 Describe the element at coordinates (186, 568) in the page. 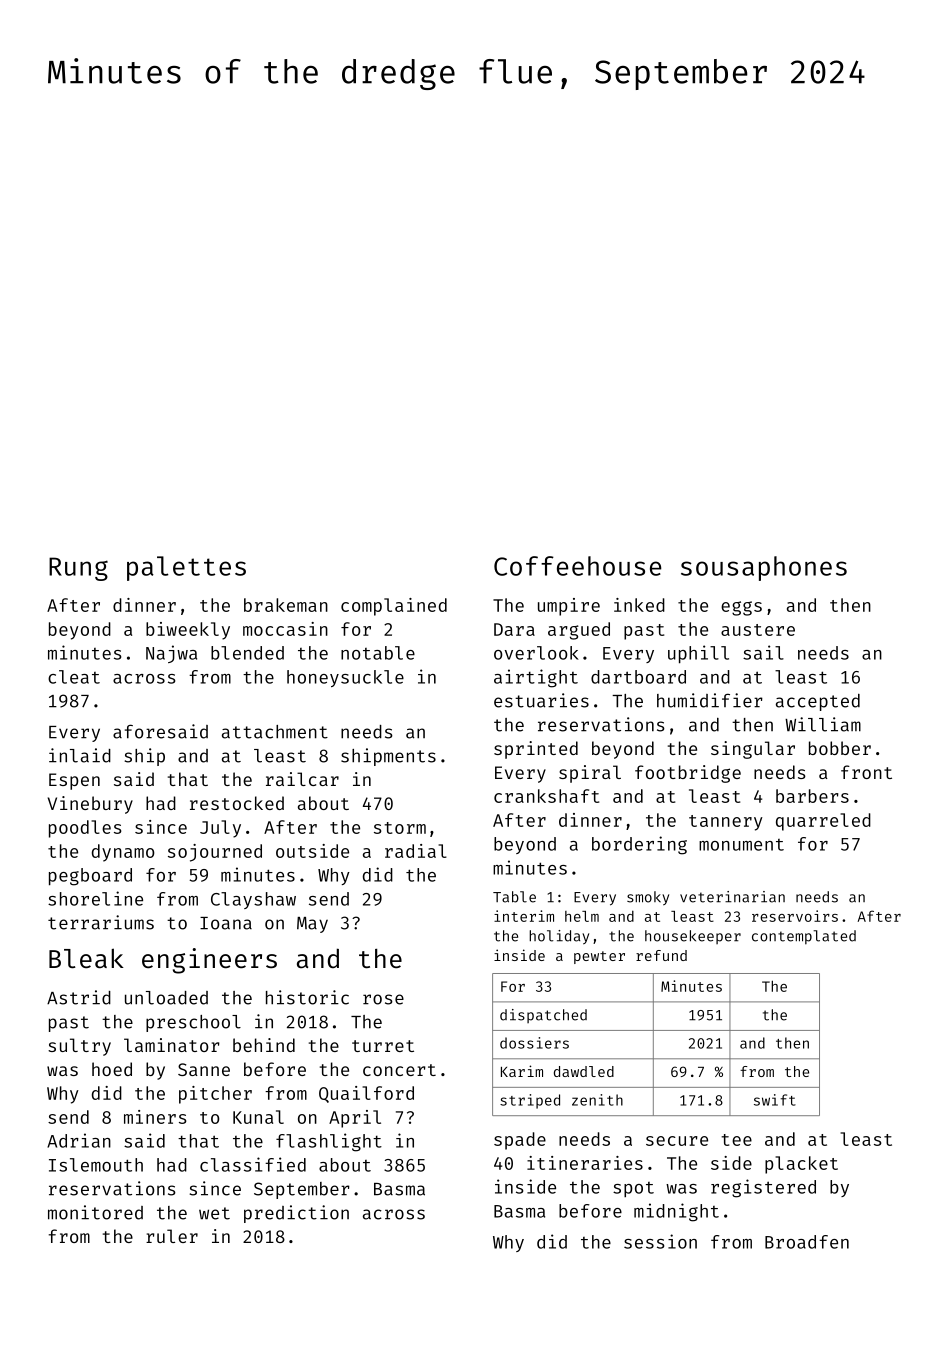

I see `palettes` at that location.
